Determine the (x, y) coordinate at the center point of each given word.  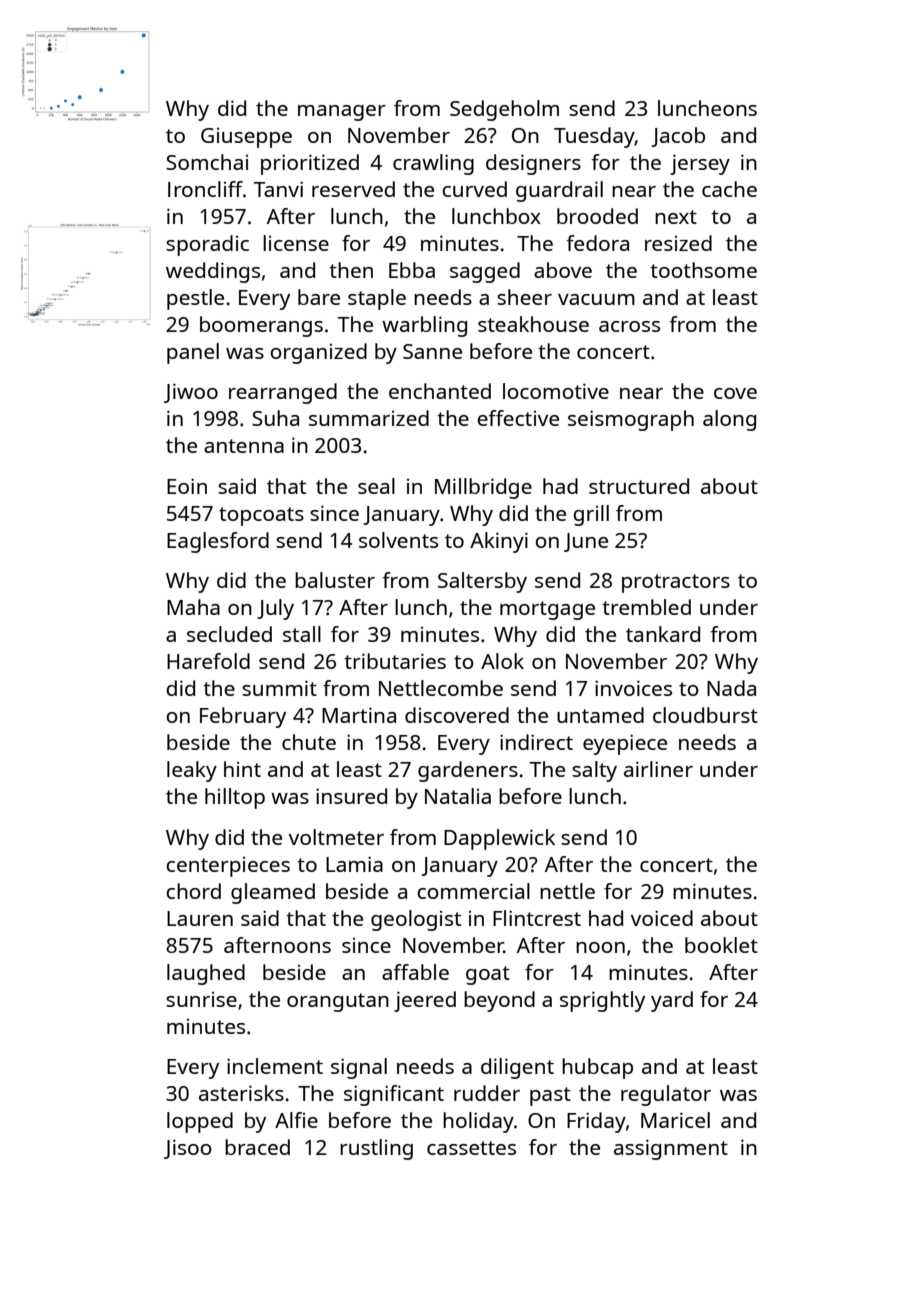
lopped (200, 1122)
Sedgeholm (504, 110)
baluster (335, 580)
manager (342, 113)
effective (518, 418)
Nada (731, 688)
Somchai (207, 162)
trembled (646, 607)
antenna (244, 446)
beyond (499, 1001)
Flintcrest (537, 918)
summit (279, 688)
